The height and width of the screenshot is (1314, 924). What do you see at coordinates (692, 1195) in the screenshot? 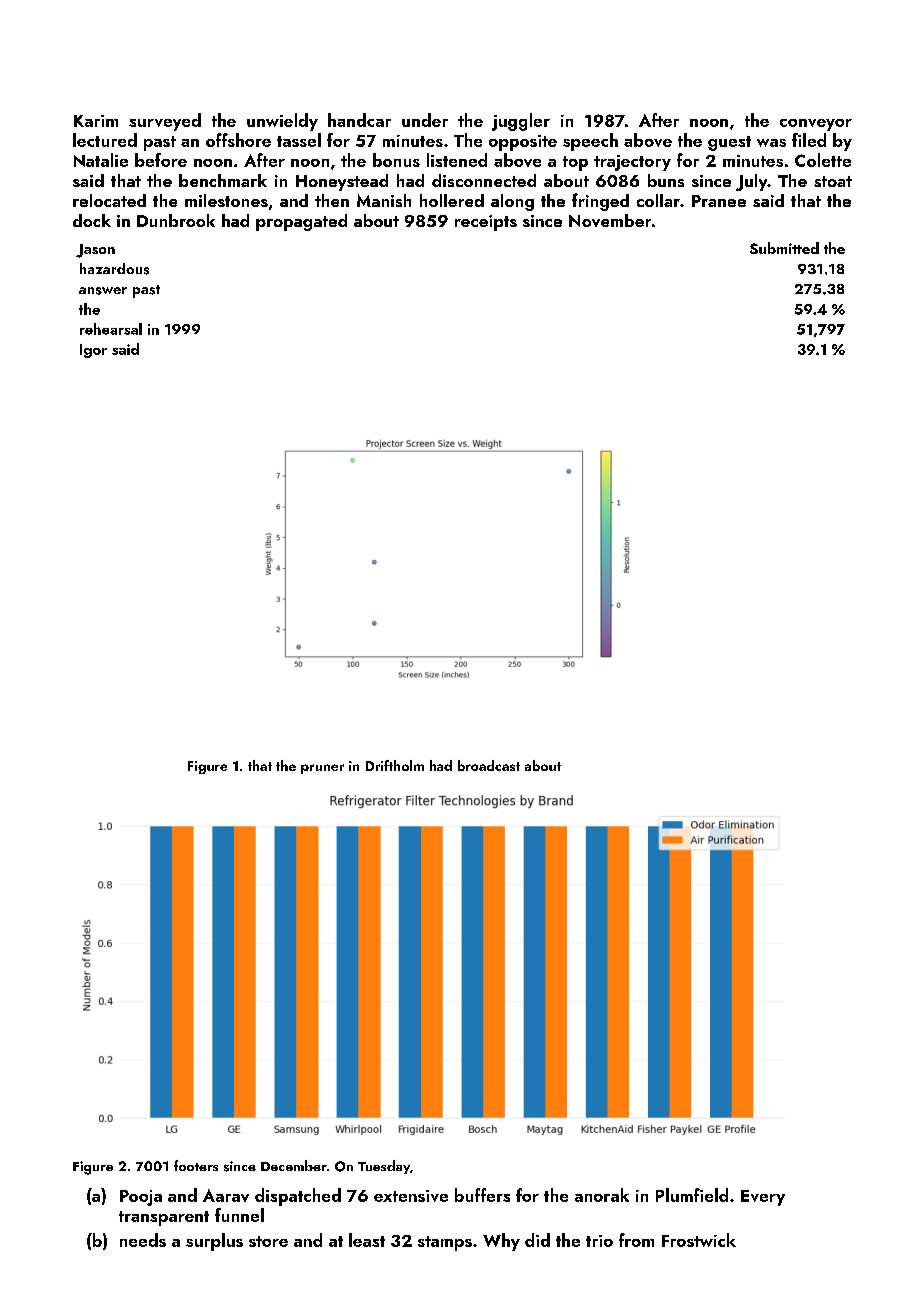
I see `Plumfield` at bounding box center [692, 1195].
